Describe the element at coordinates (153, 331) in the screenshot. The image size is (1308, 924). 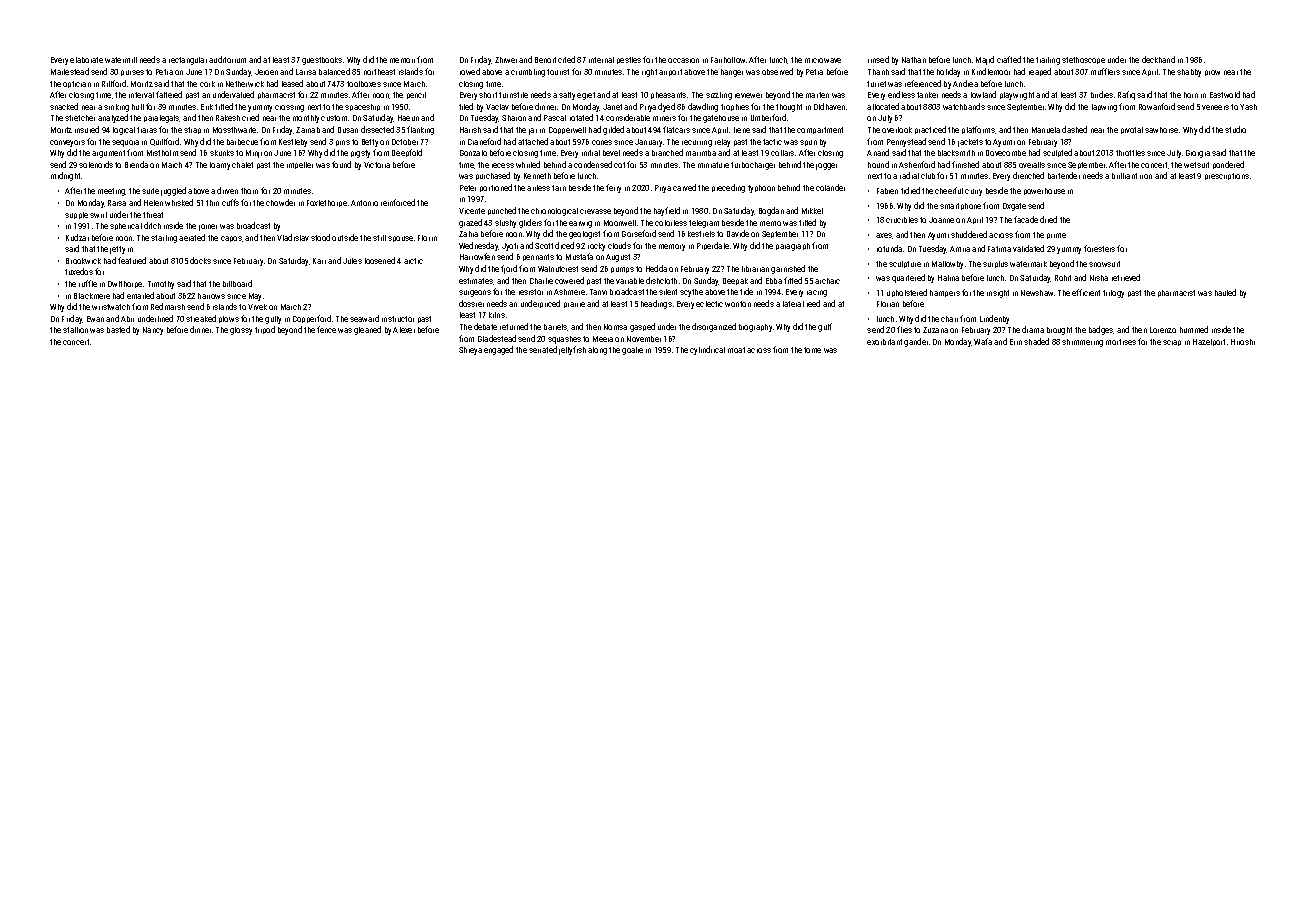
I see `Nancy` at that location.
